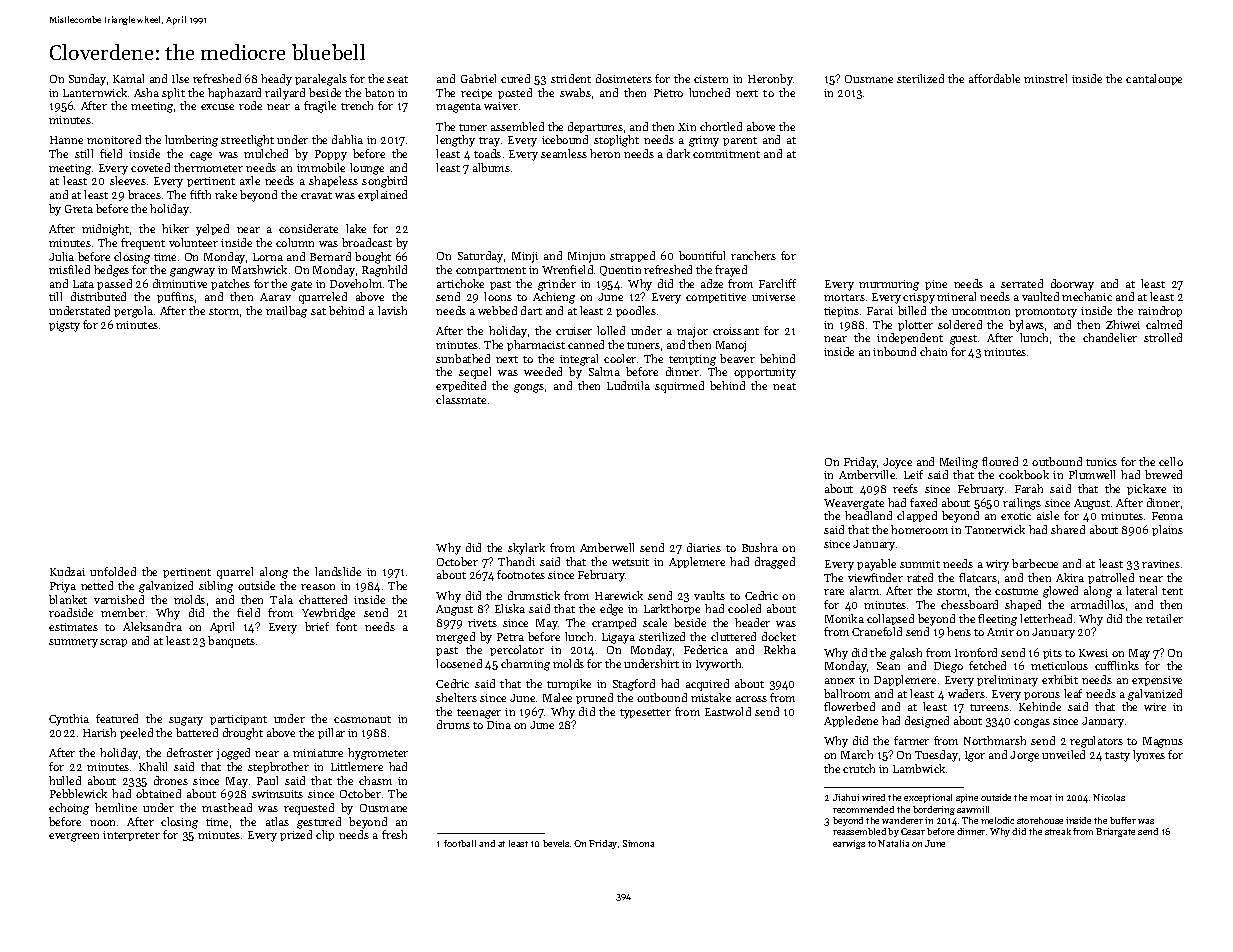  What do you see at coordinates (478, 78) in the screenshot?
I see `Gabriel` at bounding box center [478, 78].
